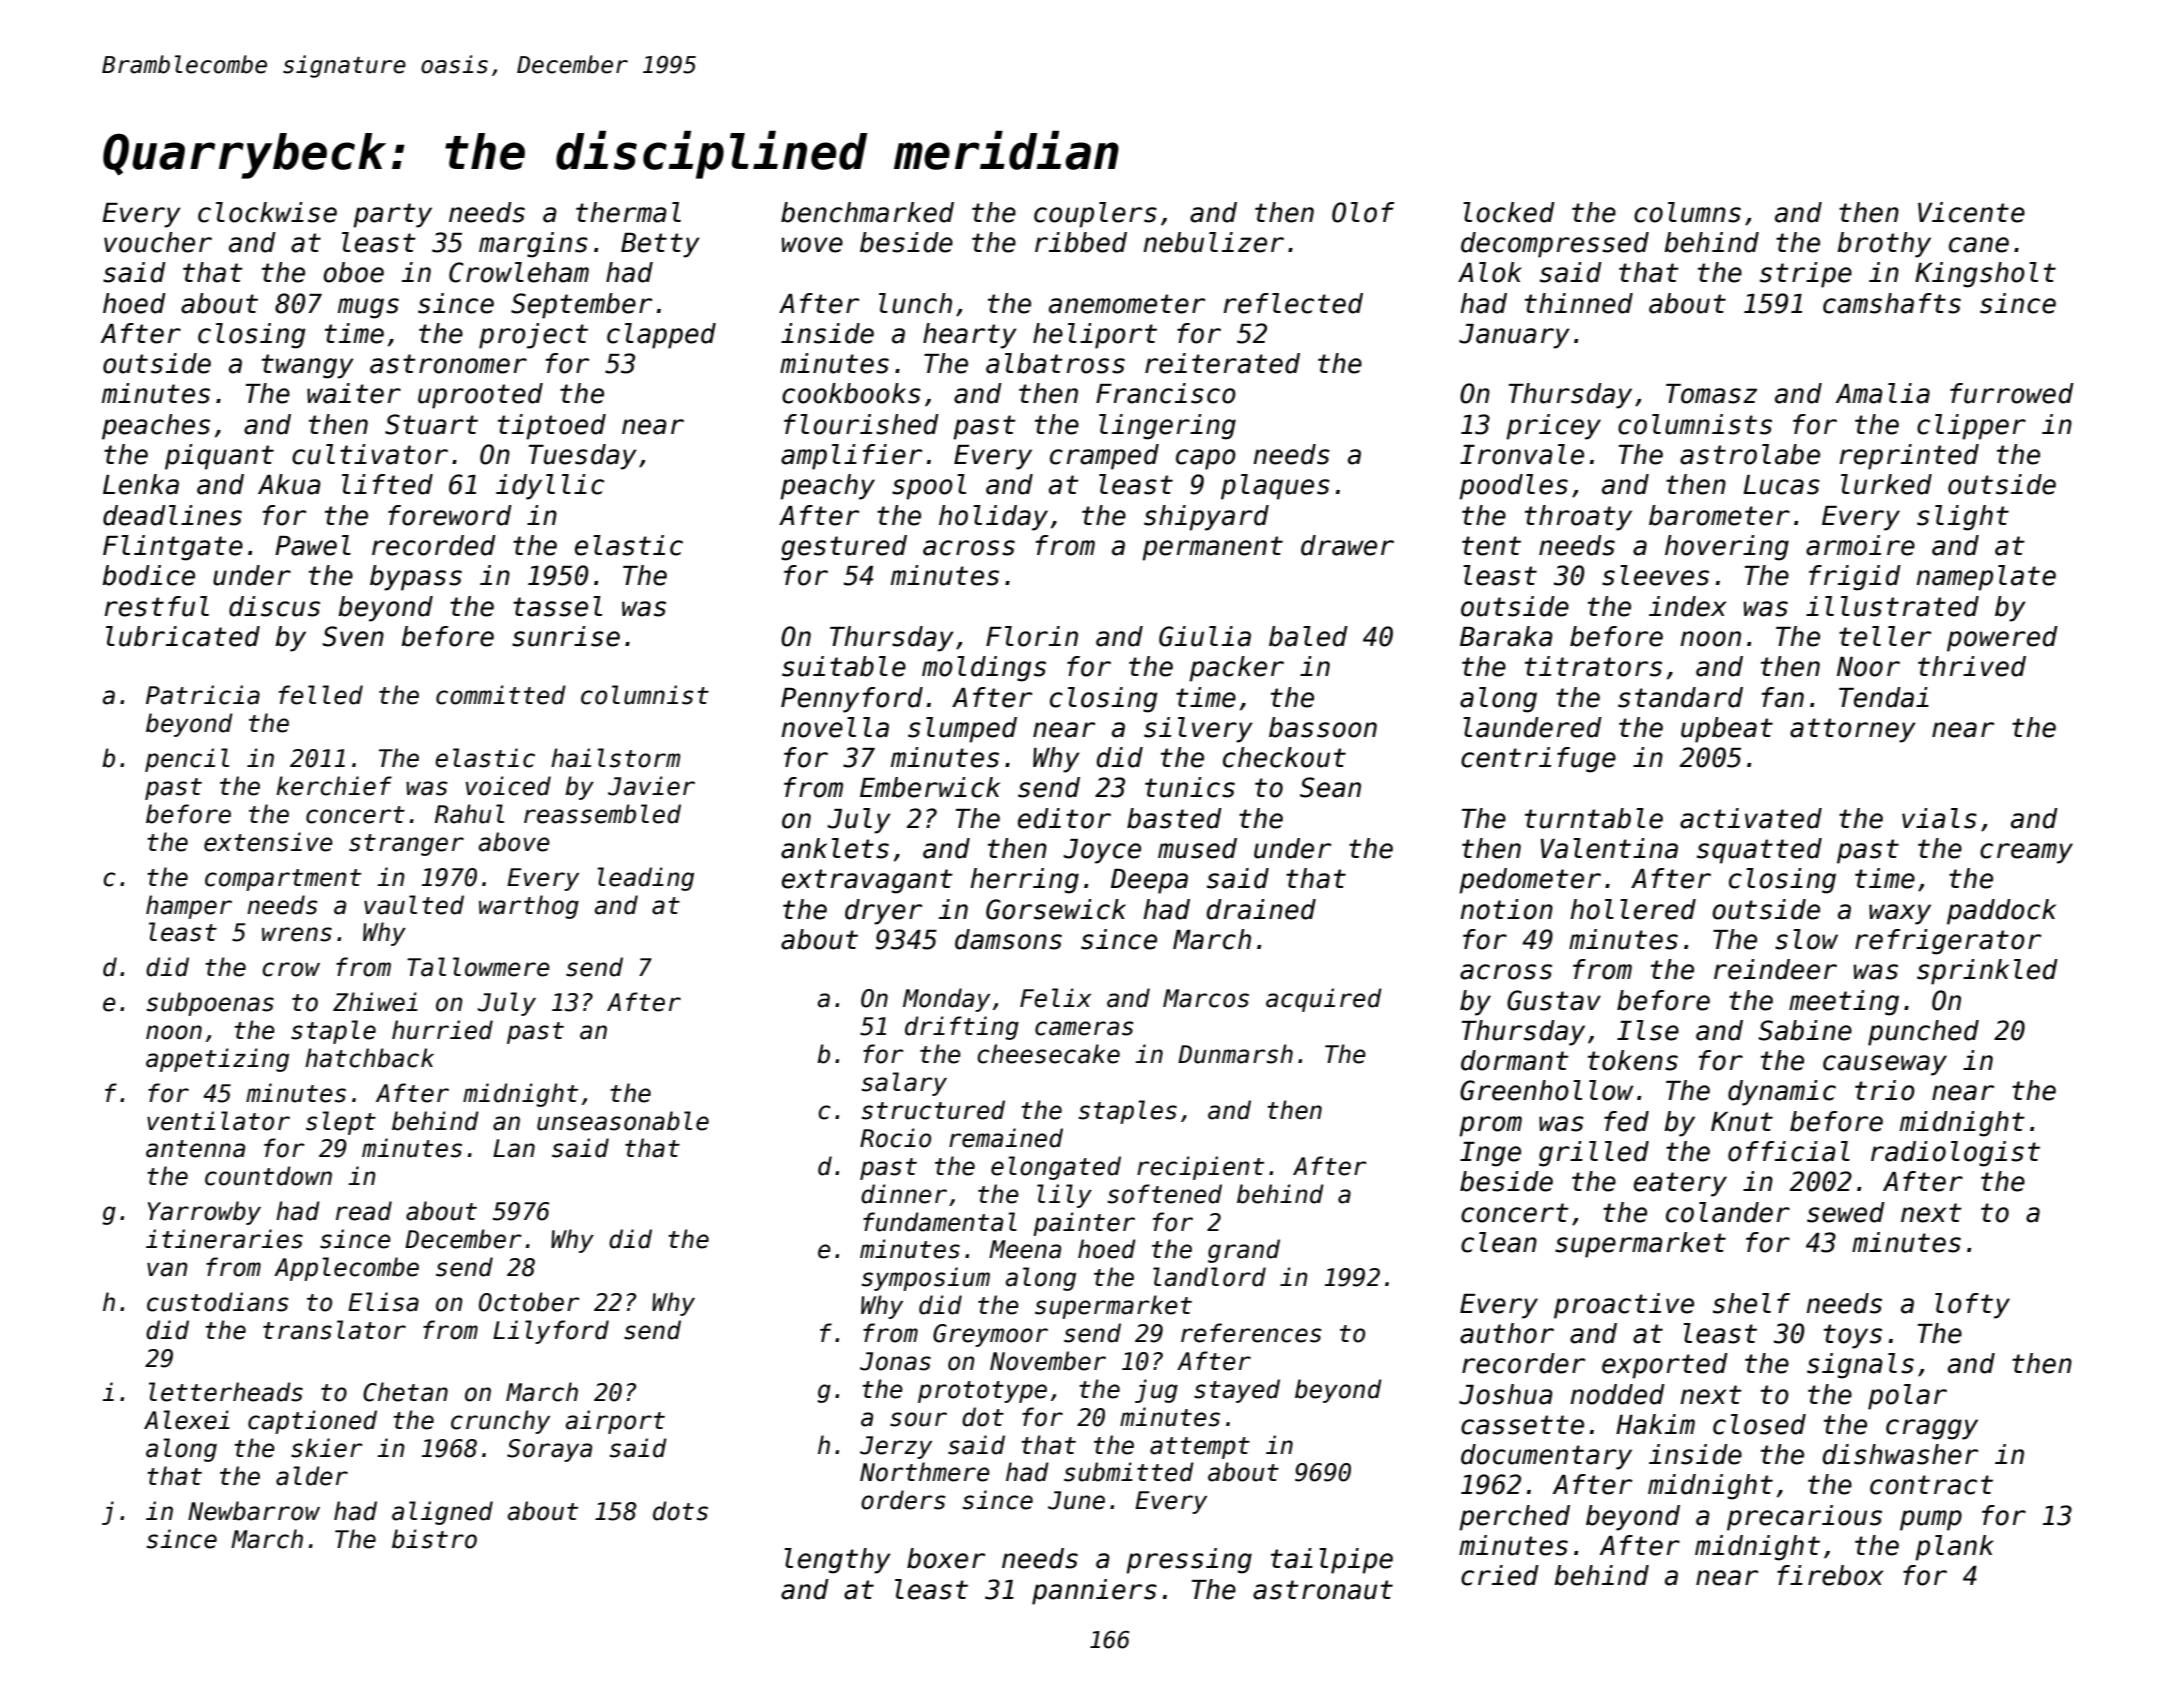 The image size is (2178, 1683). Describe the element at coordinates (533, 245) in the page. I see `margins` at that location.
